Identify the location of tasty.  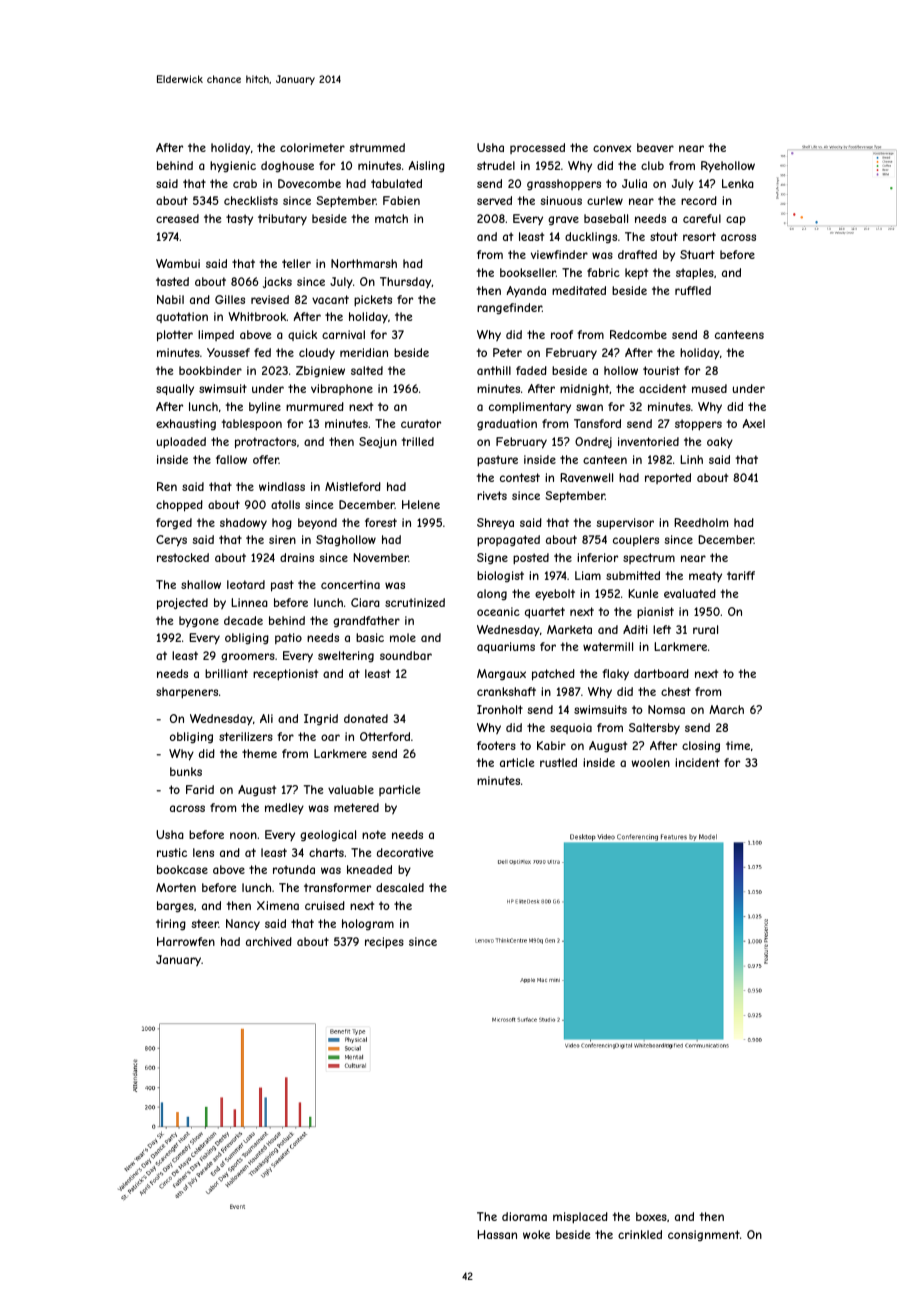
(239, 219).
